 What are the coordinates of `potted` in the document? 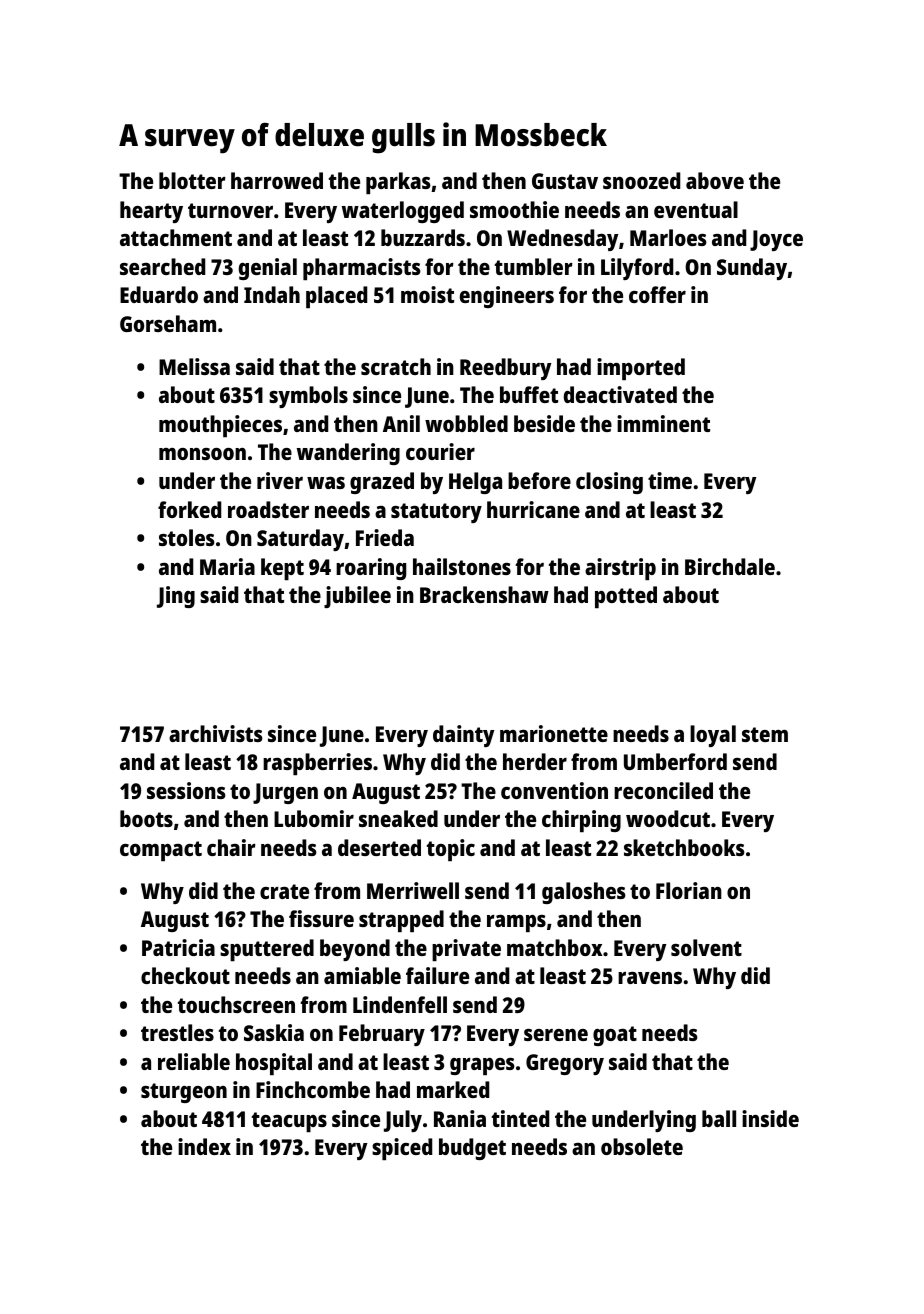 It's located at (626, 597).
